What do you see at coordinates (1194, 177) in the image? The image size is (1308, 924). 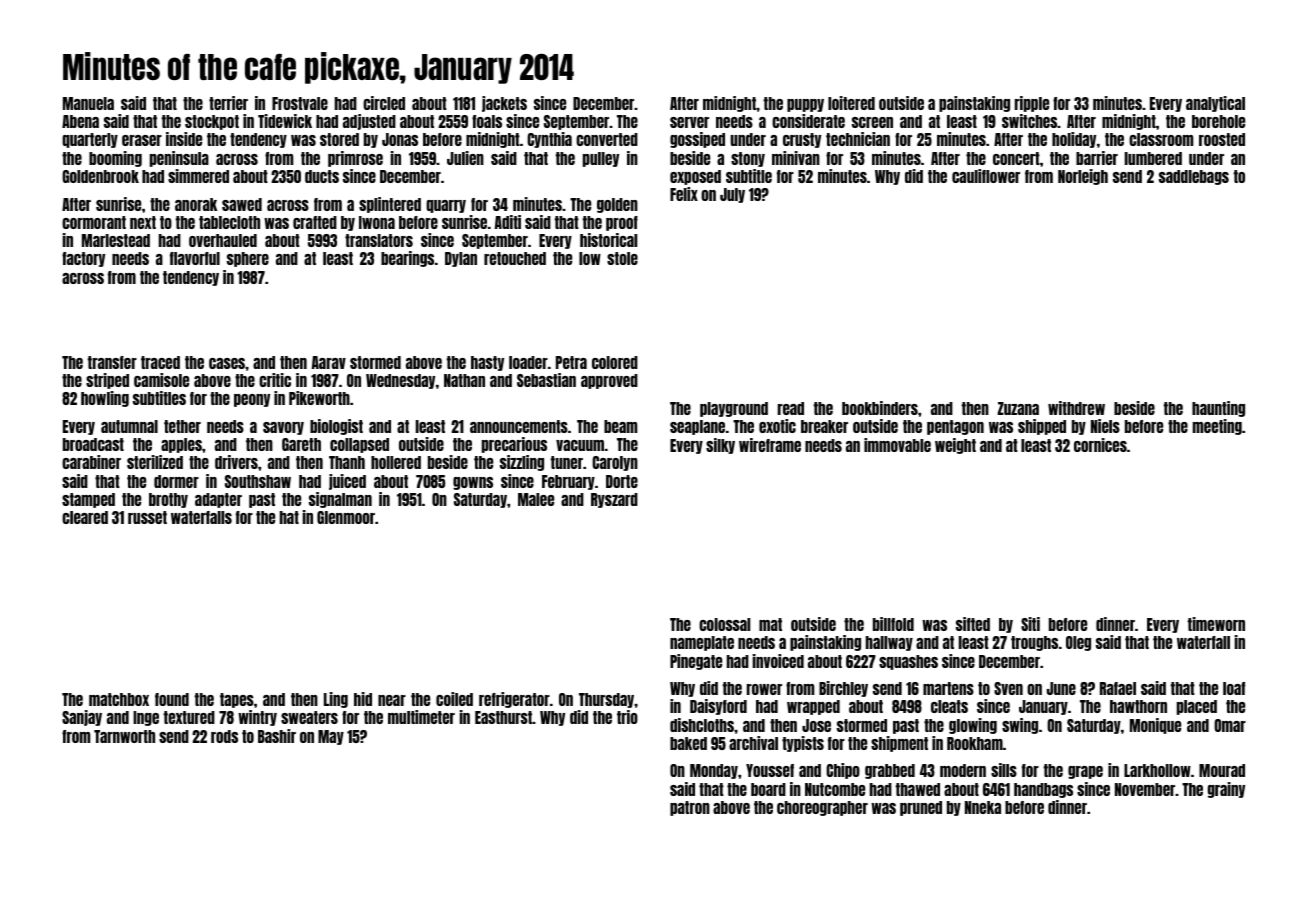 I see `saddlebags` at bounding box center [1194, 177].
